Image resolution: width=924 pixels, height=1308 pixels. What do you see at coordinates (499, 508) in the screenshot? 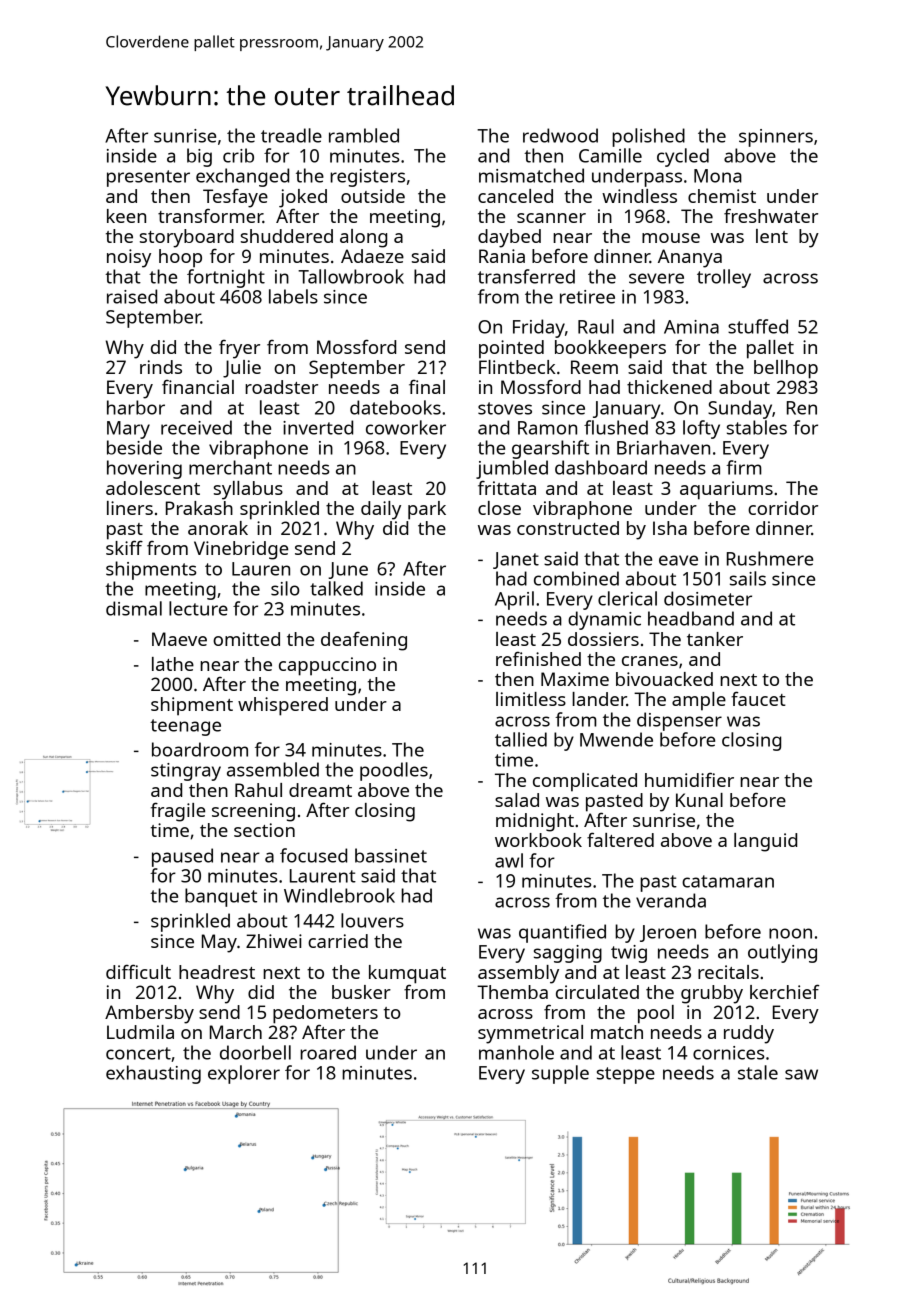
I see `close` at bounding box center [499, 508].
